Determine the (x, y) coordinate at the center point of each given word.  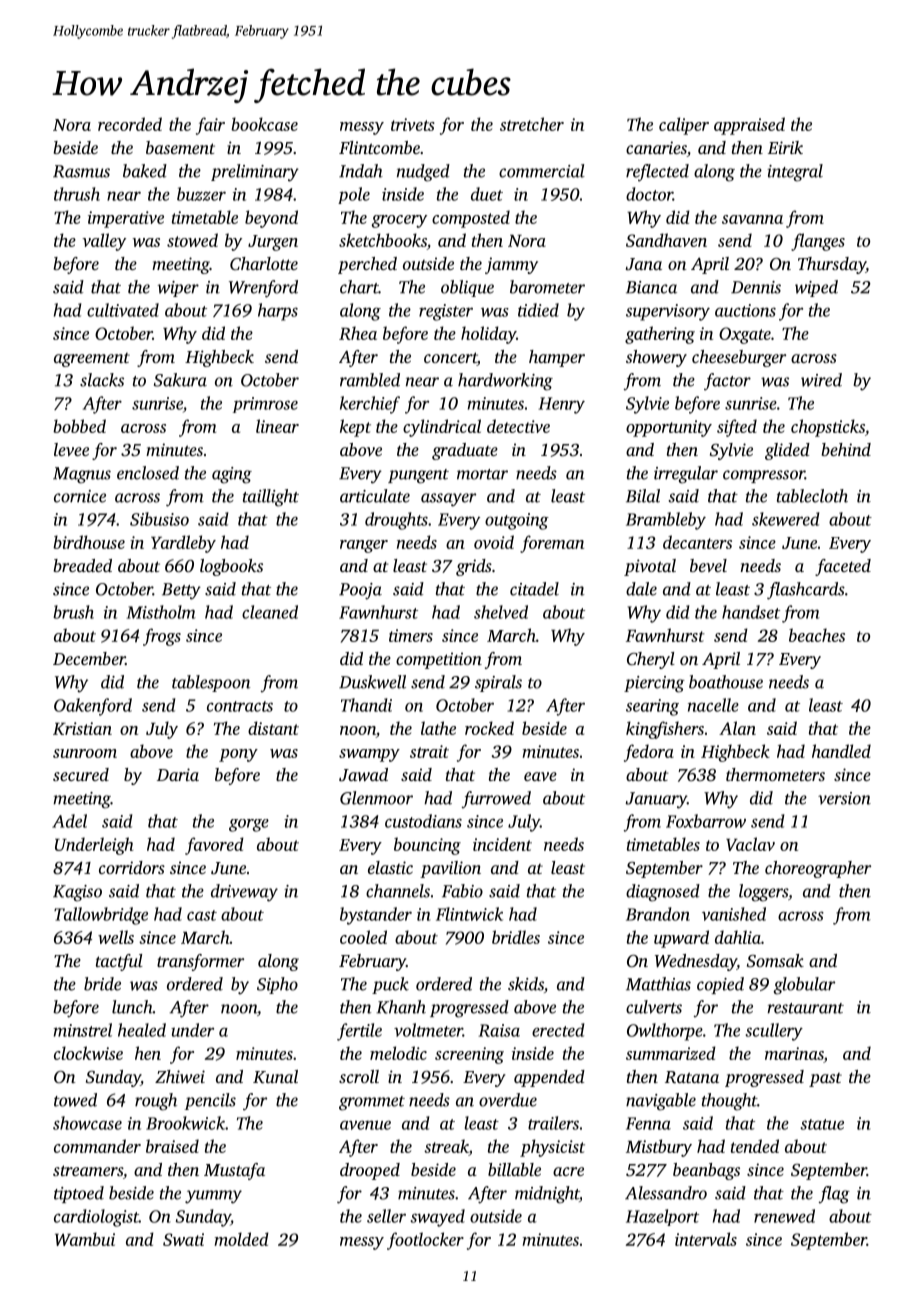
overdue (508, 1100)
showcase (87, 1123)
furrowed (496, 799)
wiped (816, 288)
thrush (77, 194)
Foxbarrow (706, 821)
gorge (249, 825)
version (844, 798)
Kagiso (77, 893)
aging (232, 475)
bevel (708, 565)
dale (641, 589)
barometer (547, 287)
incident (502, 844)
